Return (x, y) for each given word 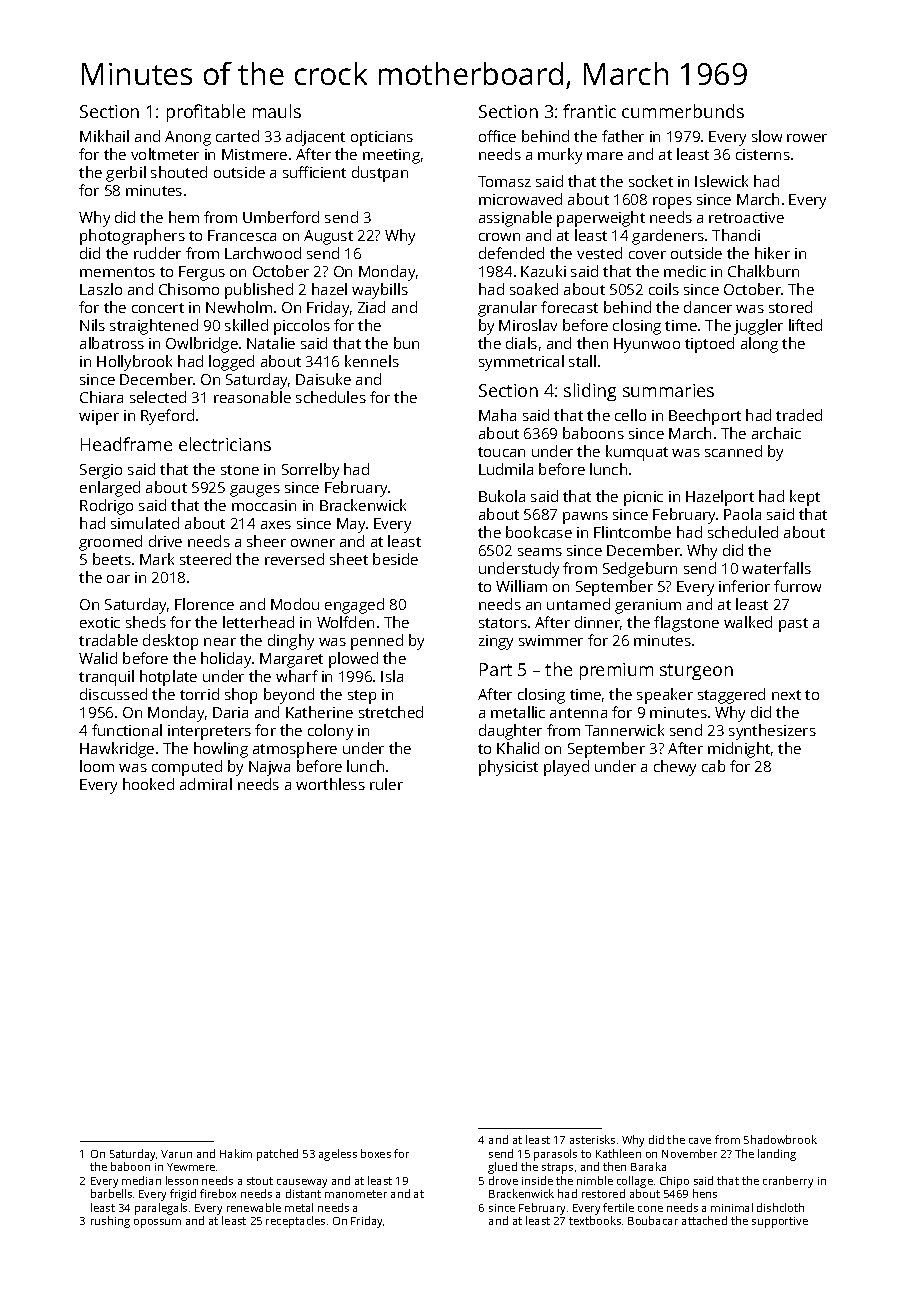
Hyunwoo (647, 345)
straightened (154, 327)
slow (767, 136)
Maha (497, 415)
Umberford (281, 217)
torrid (199, 694)
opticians (382, 138)
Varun (176, 1154)
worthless (330, 784)
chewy (675, 768)
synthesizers (772, 732)
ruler (386, 784)
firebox (218, 1193)
